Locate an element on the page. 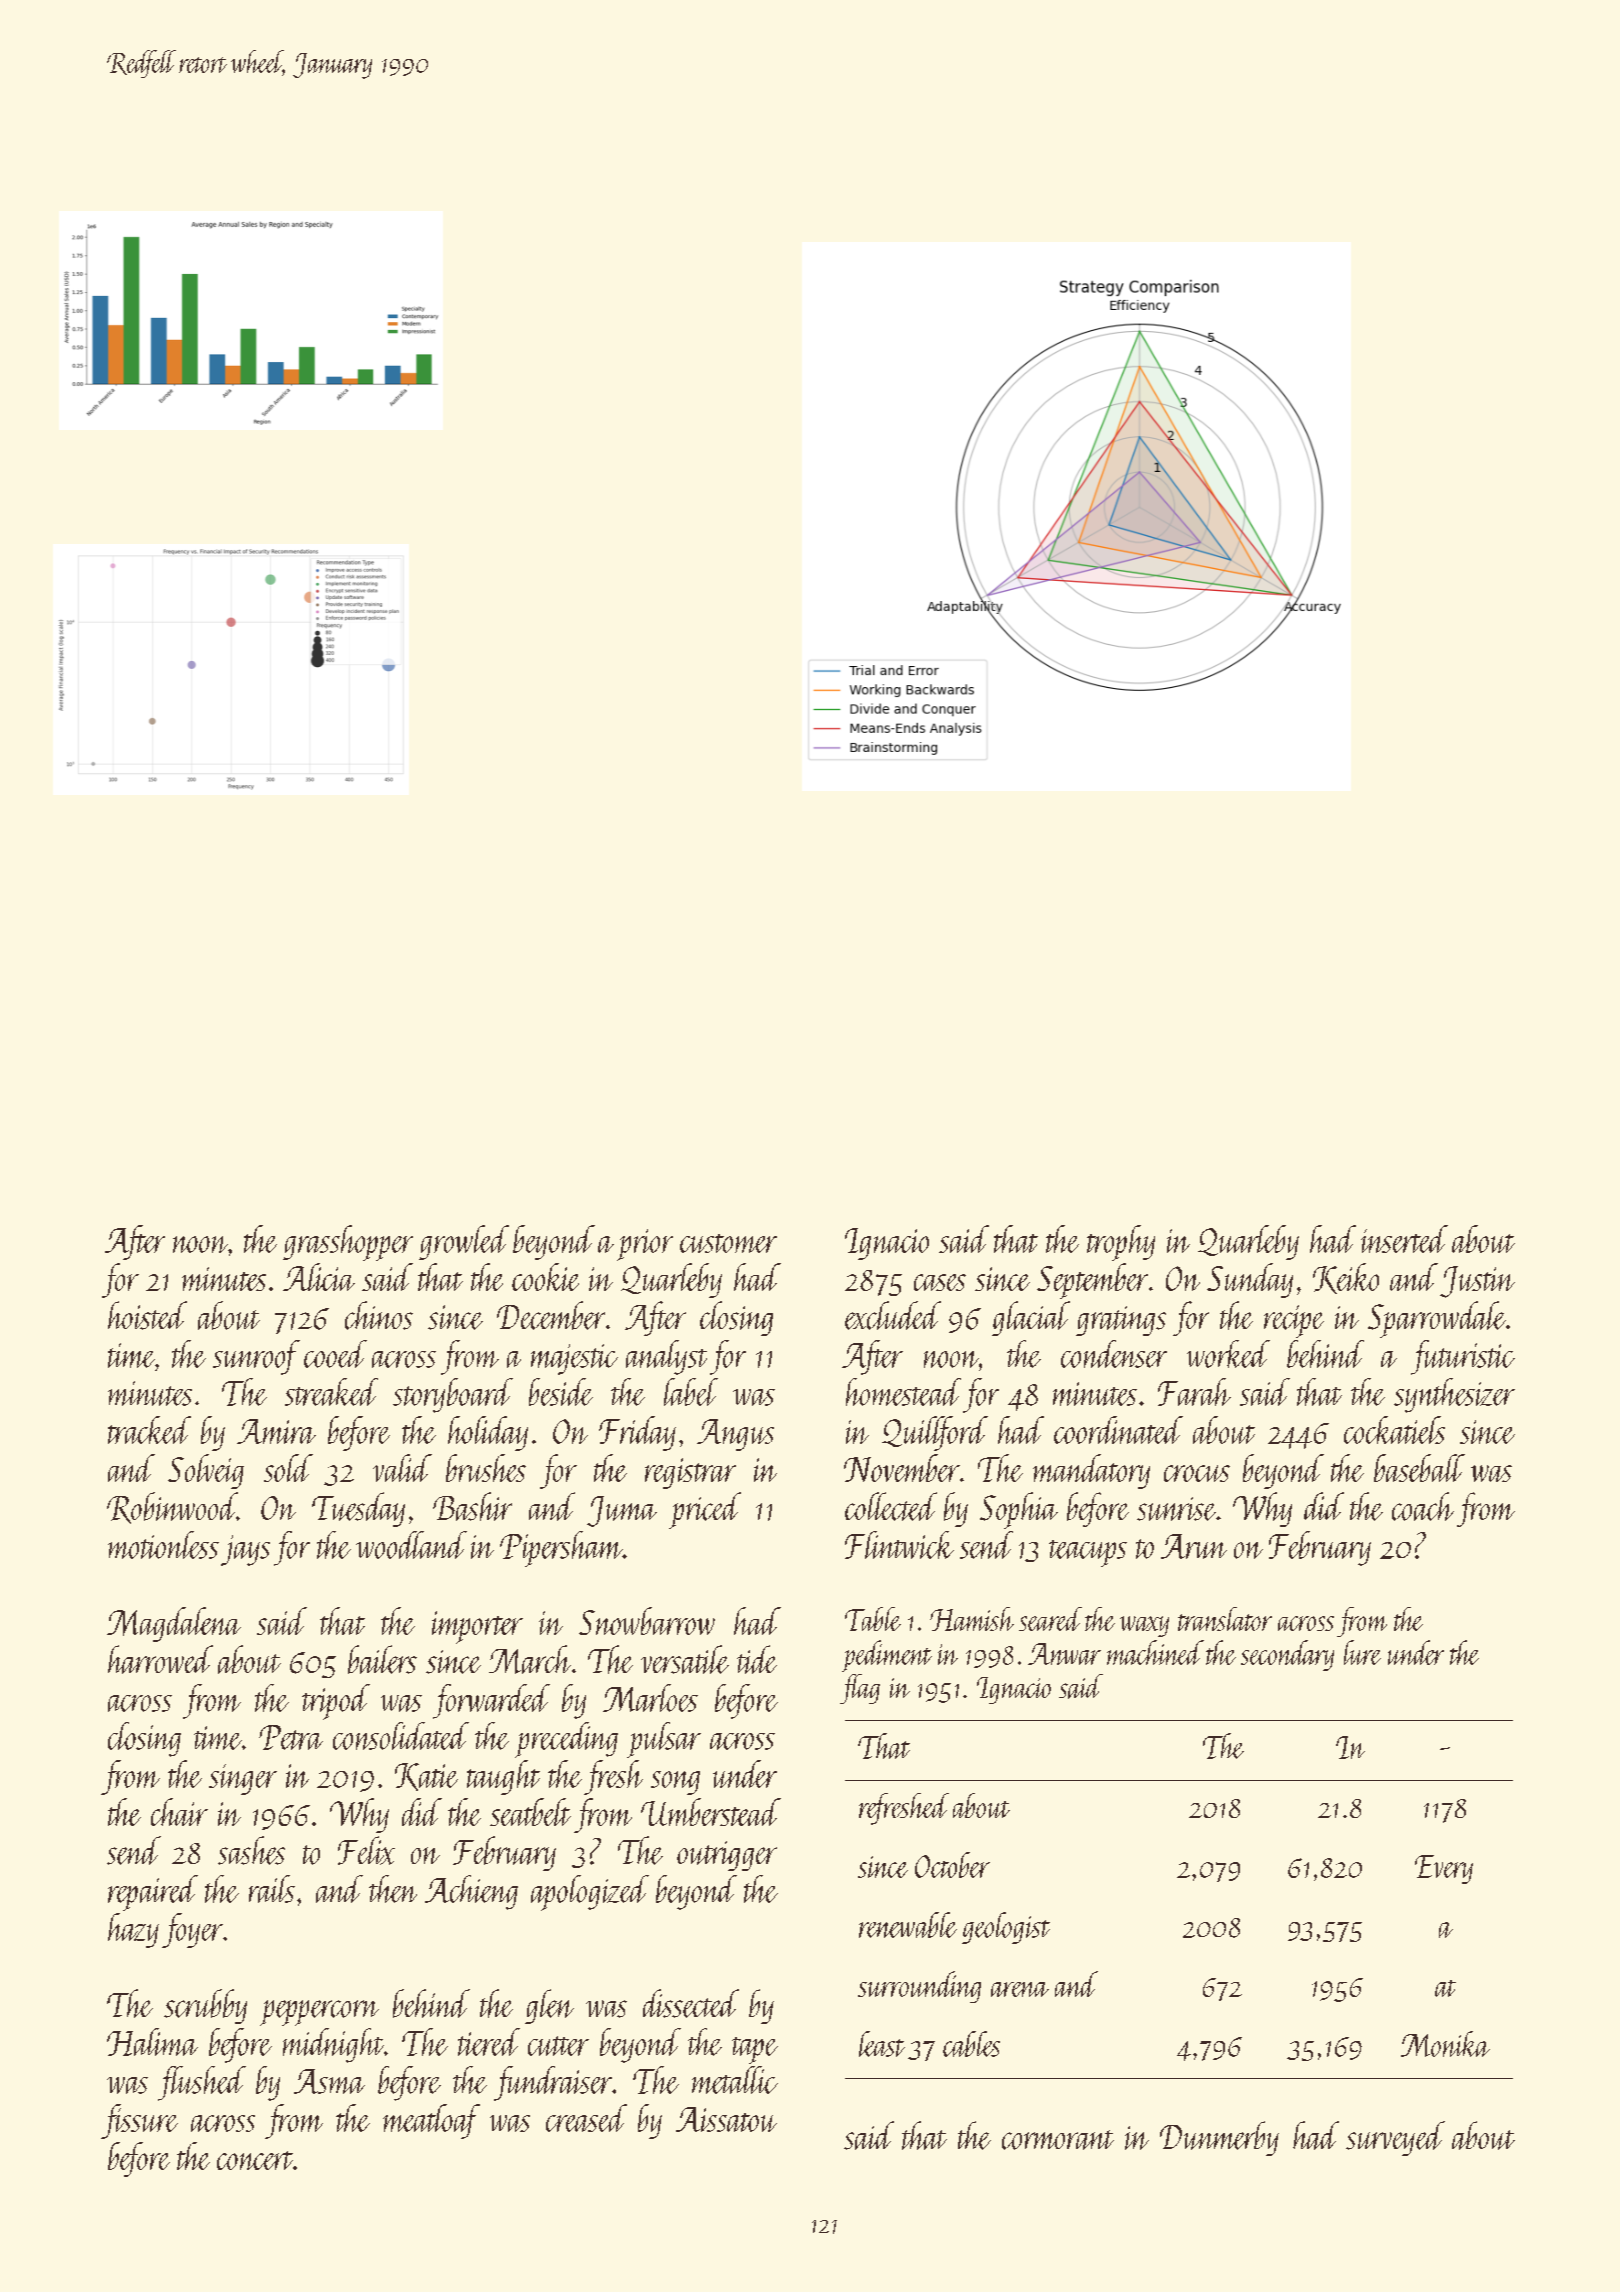 This image has width=1620, height=2292. concert is located at coordinates (255, 2160).
